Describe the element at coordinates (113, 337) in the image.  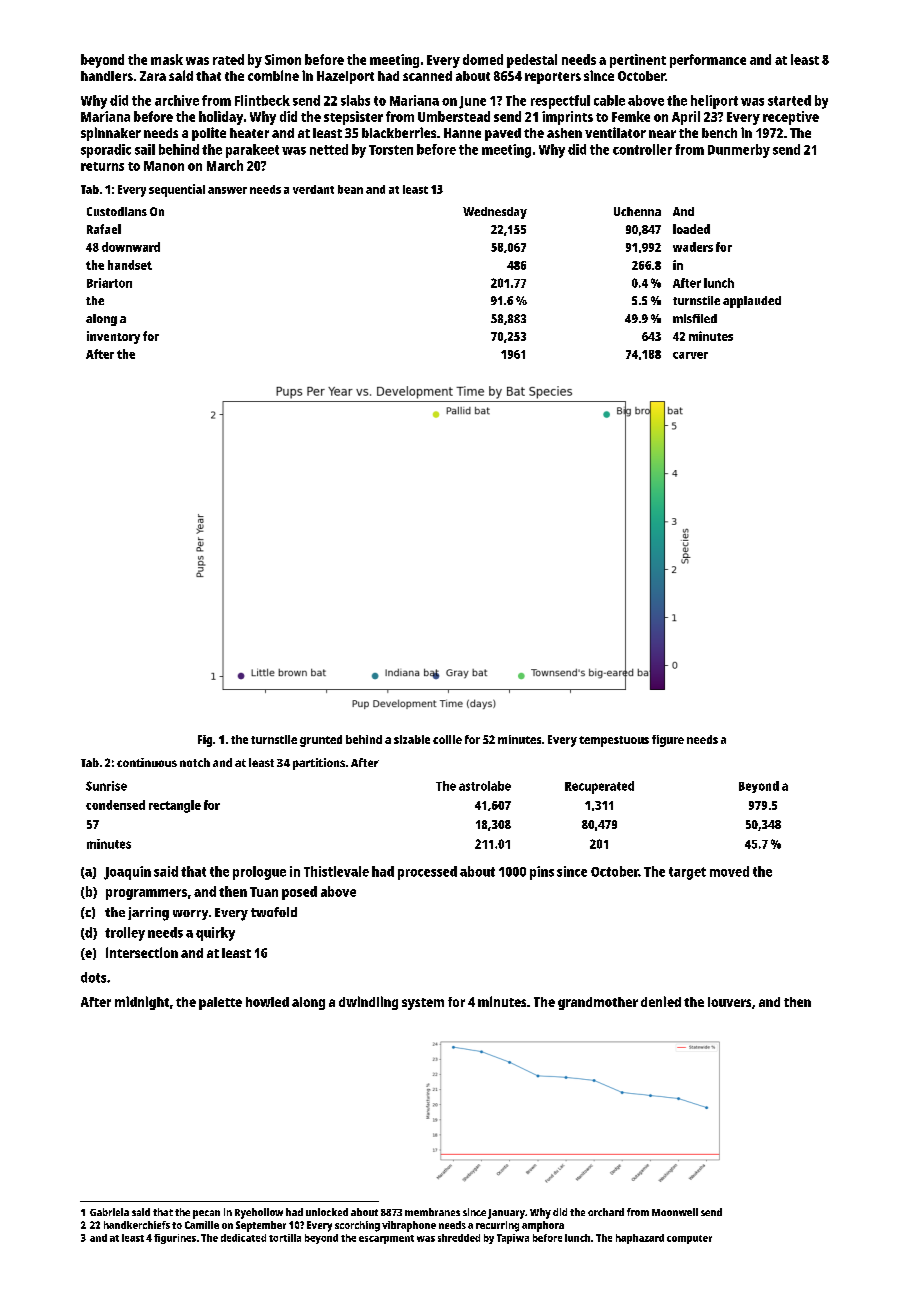
I see `inventory` at that location.
